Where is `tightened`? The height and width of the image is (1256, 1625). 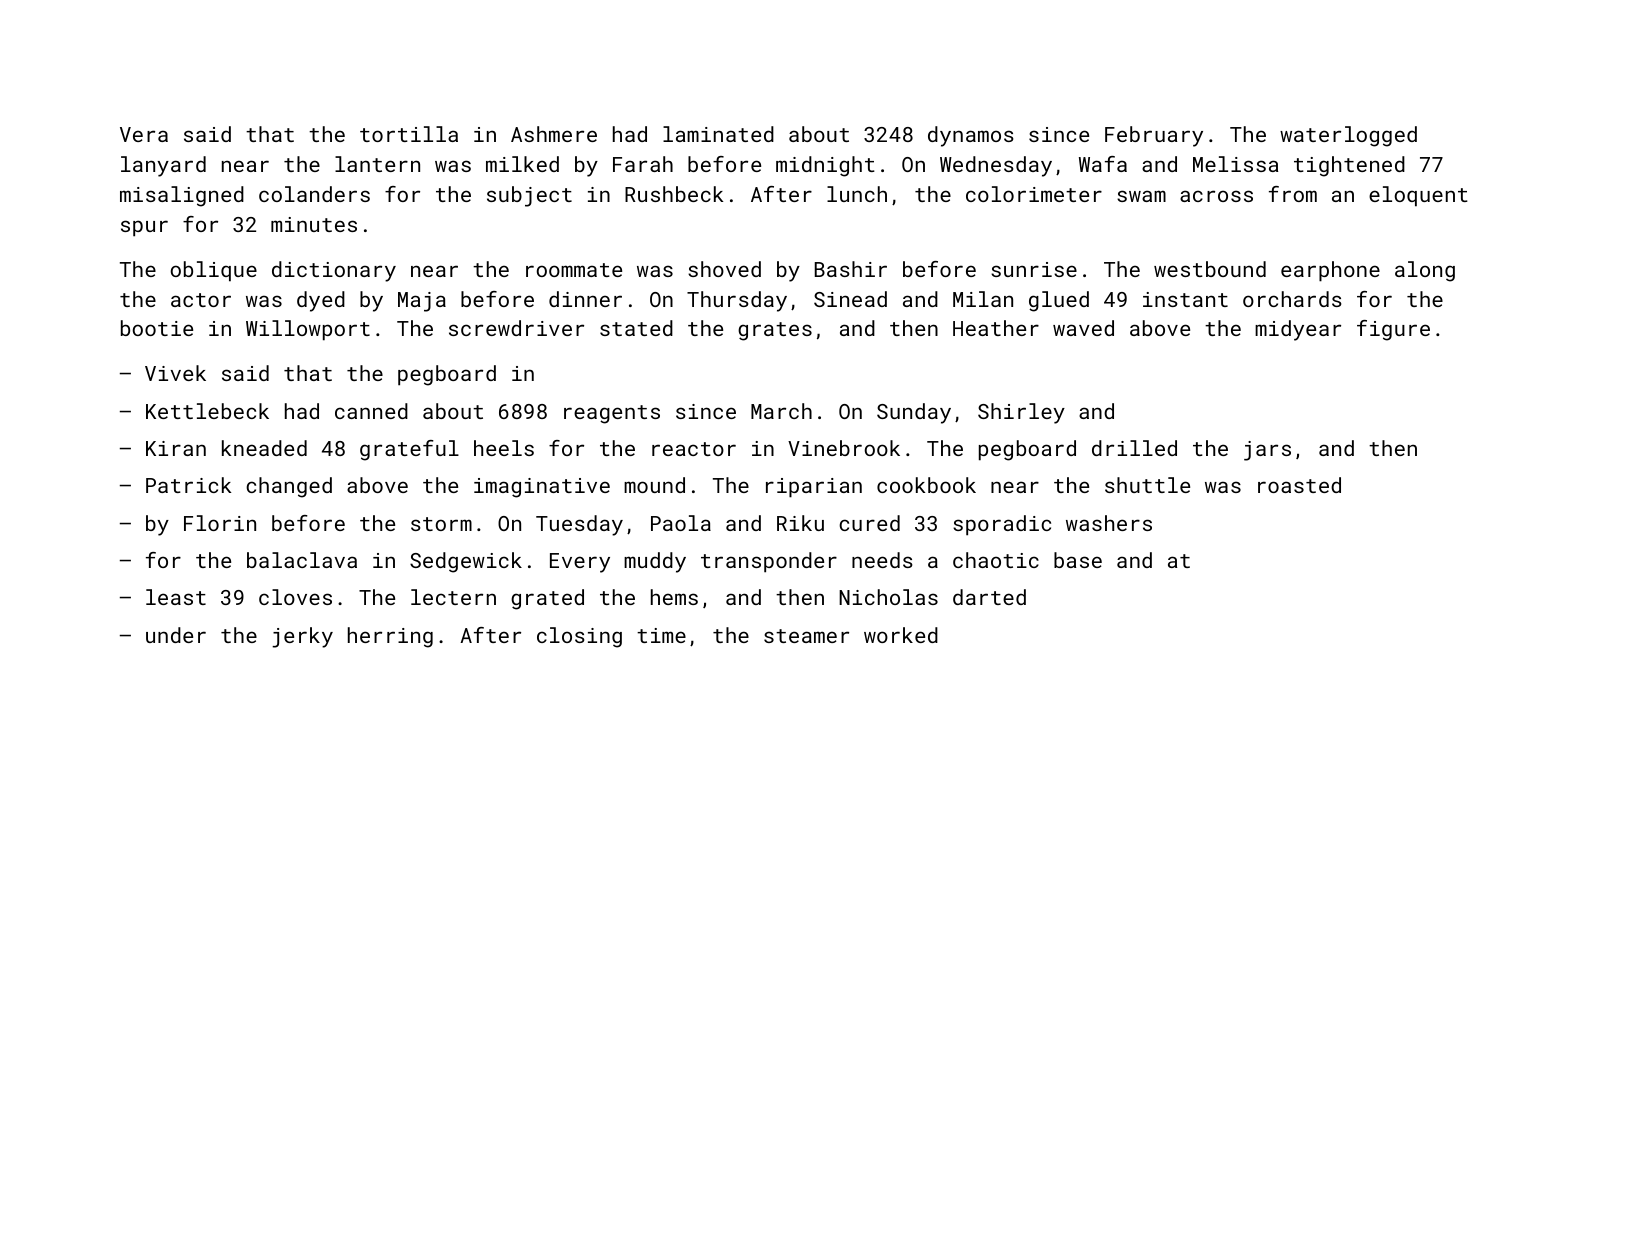
tightened is located at coordinates (1349, 166).
